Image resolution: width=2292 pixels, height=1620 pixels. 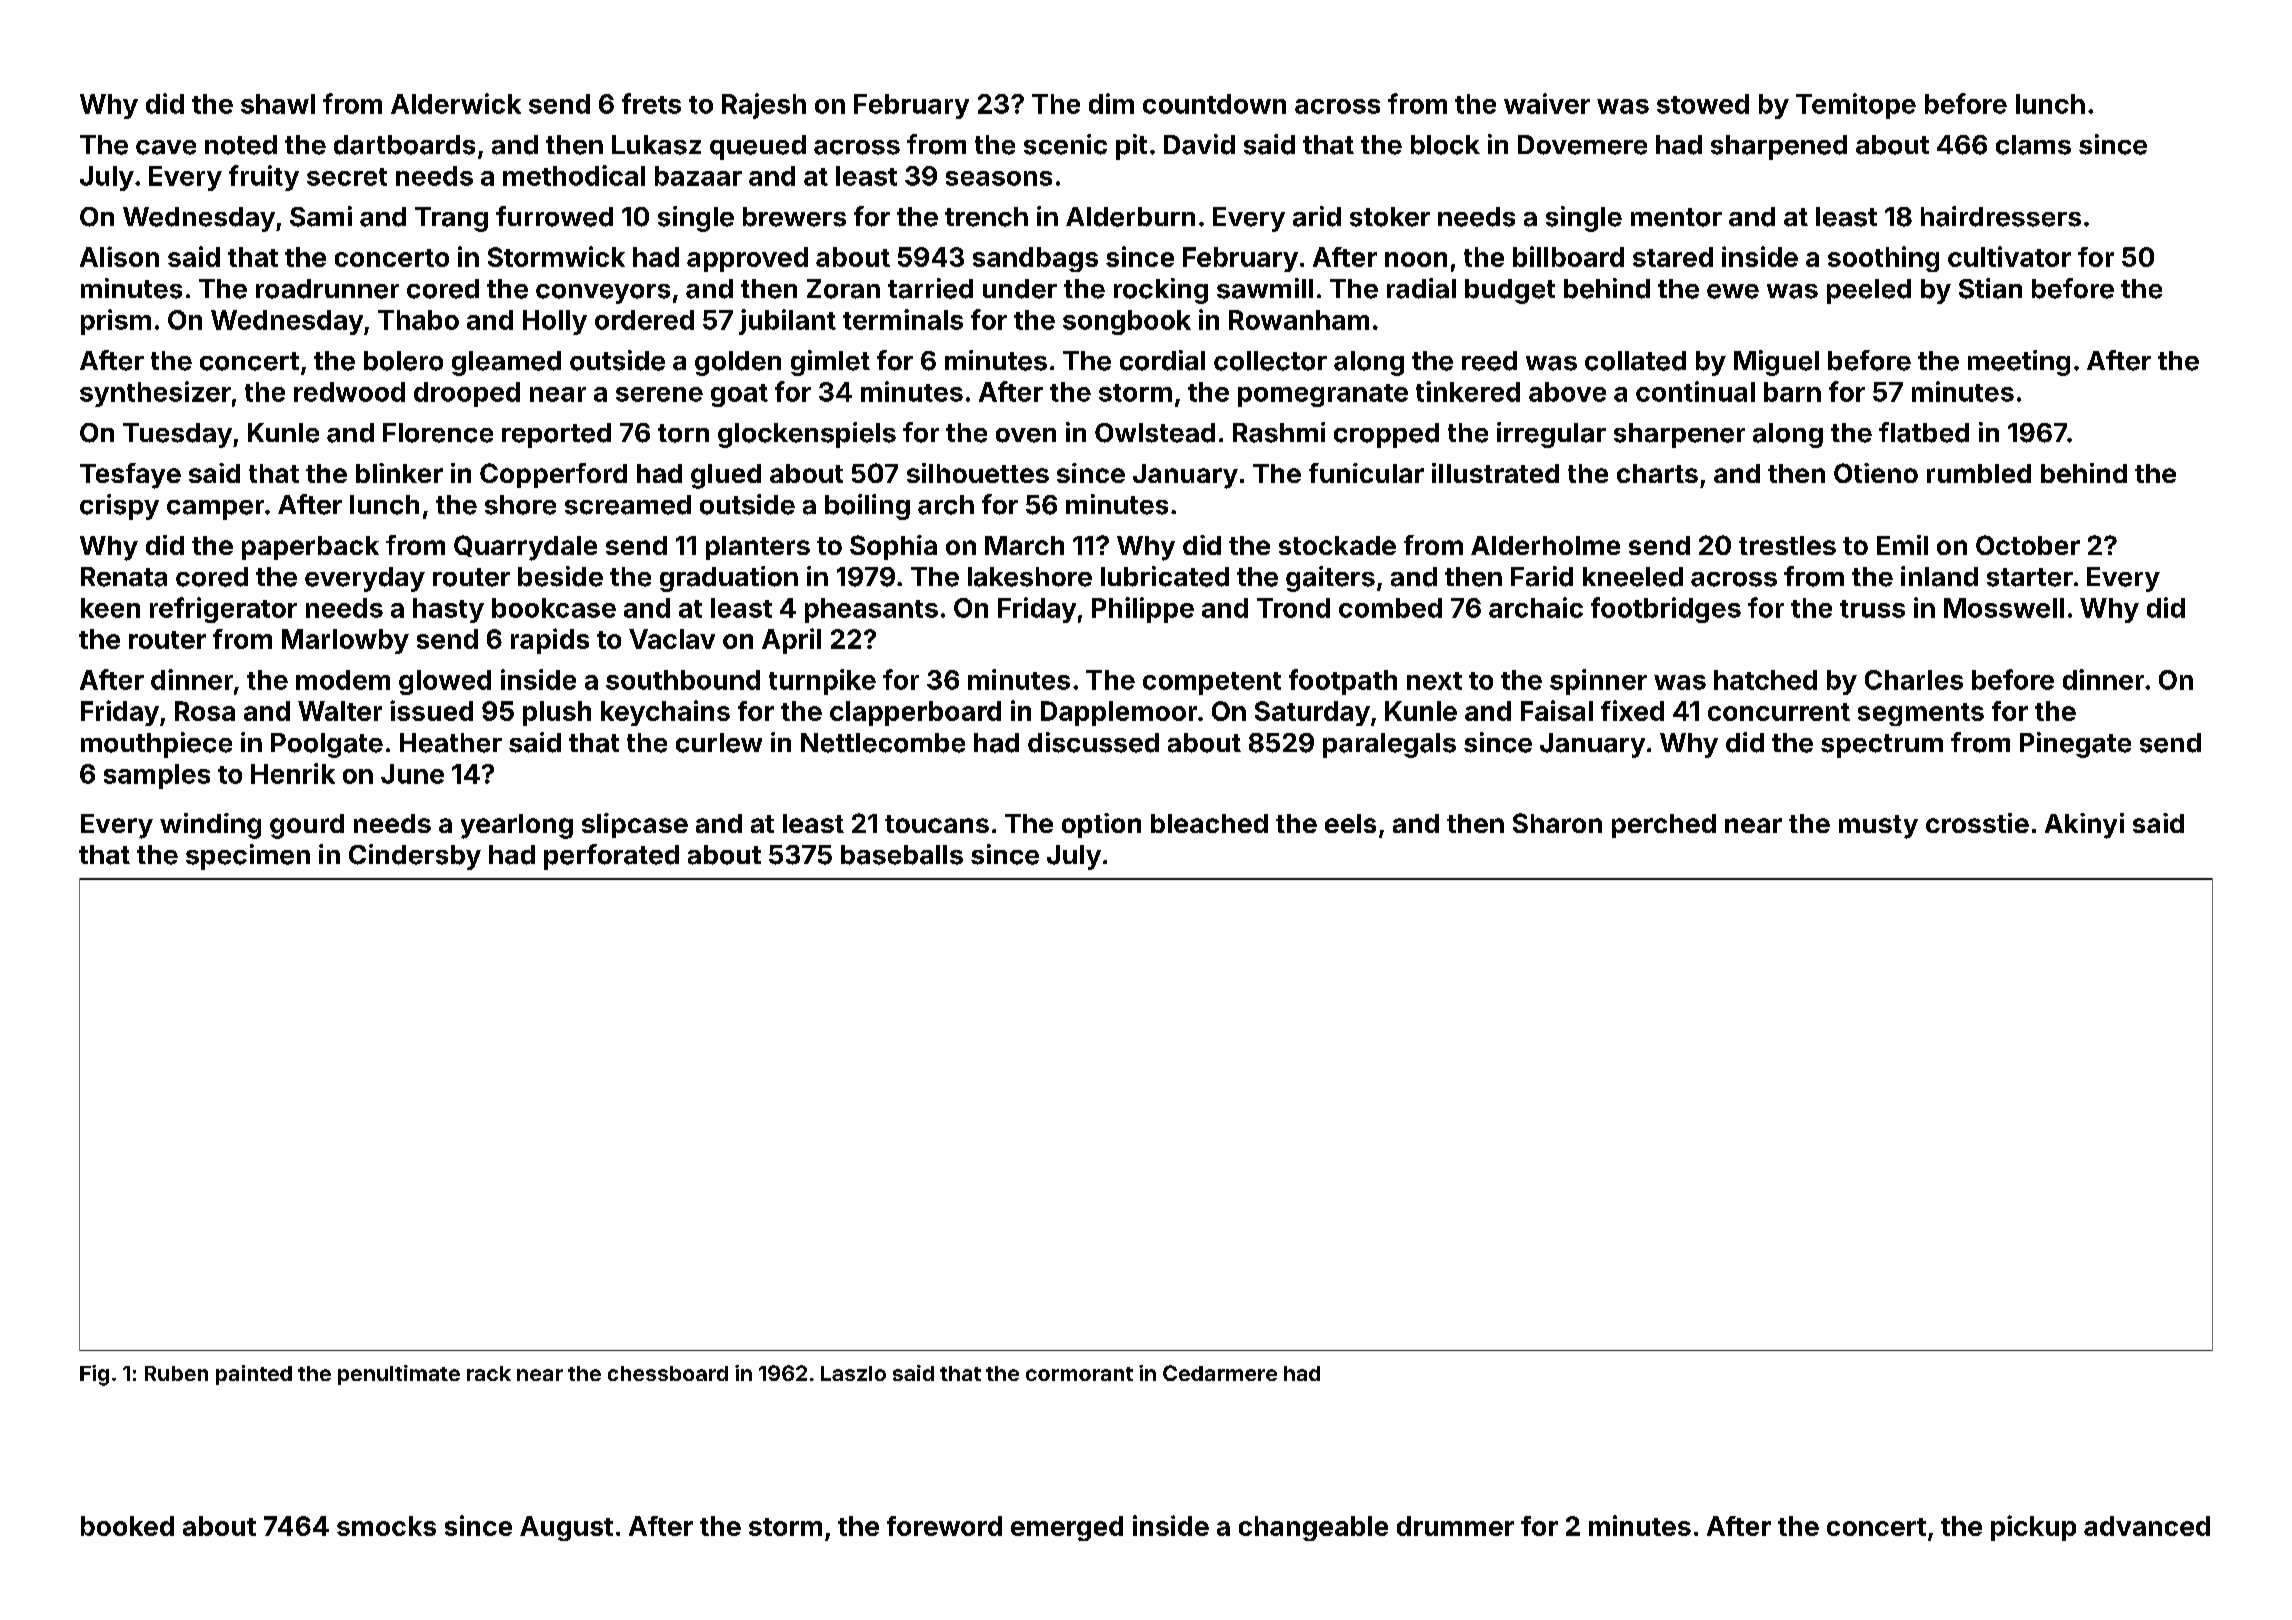 What do you see at coordinates (1220, 1373) in the page?
I see `Cedarmere` at bounding box center [1220, 1373].
